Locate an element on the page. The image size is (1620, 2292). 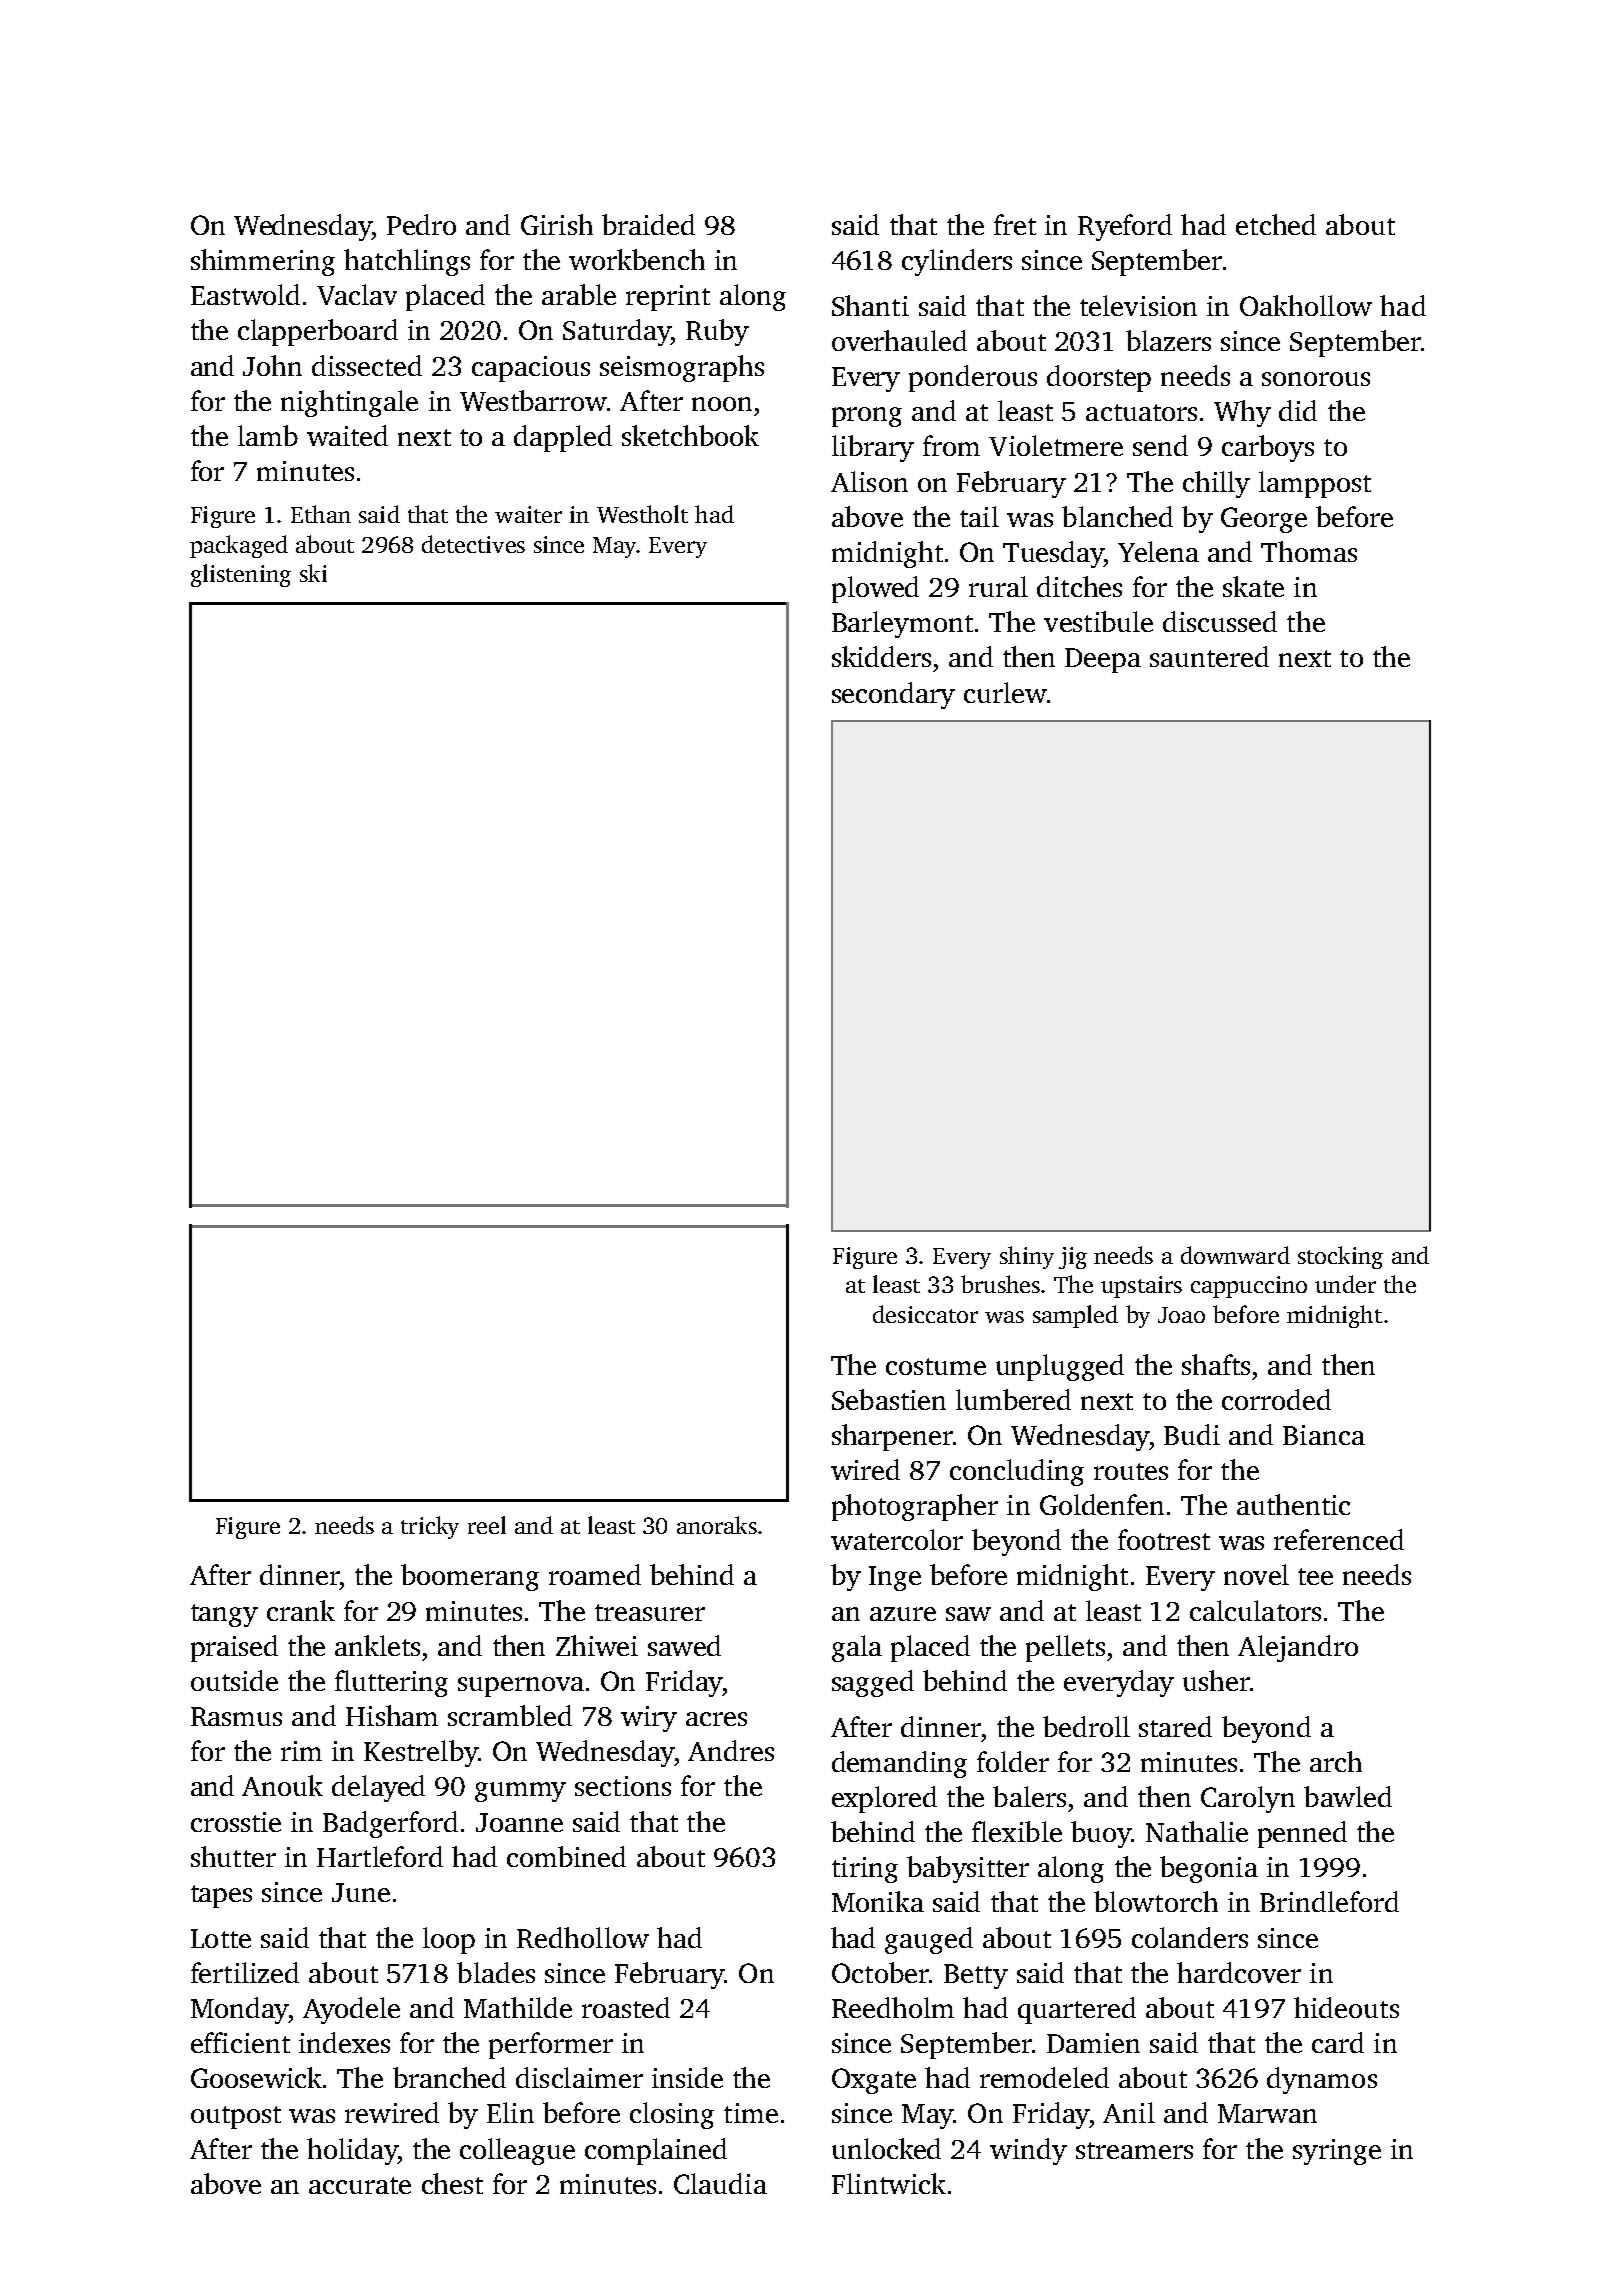
blanched is located at coordinates (1117, 516).
